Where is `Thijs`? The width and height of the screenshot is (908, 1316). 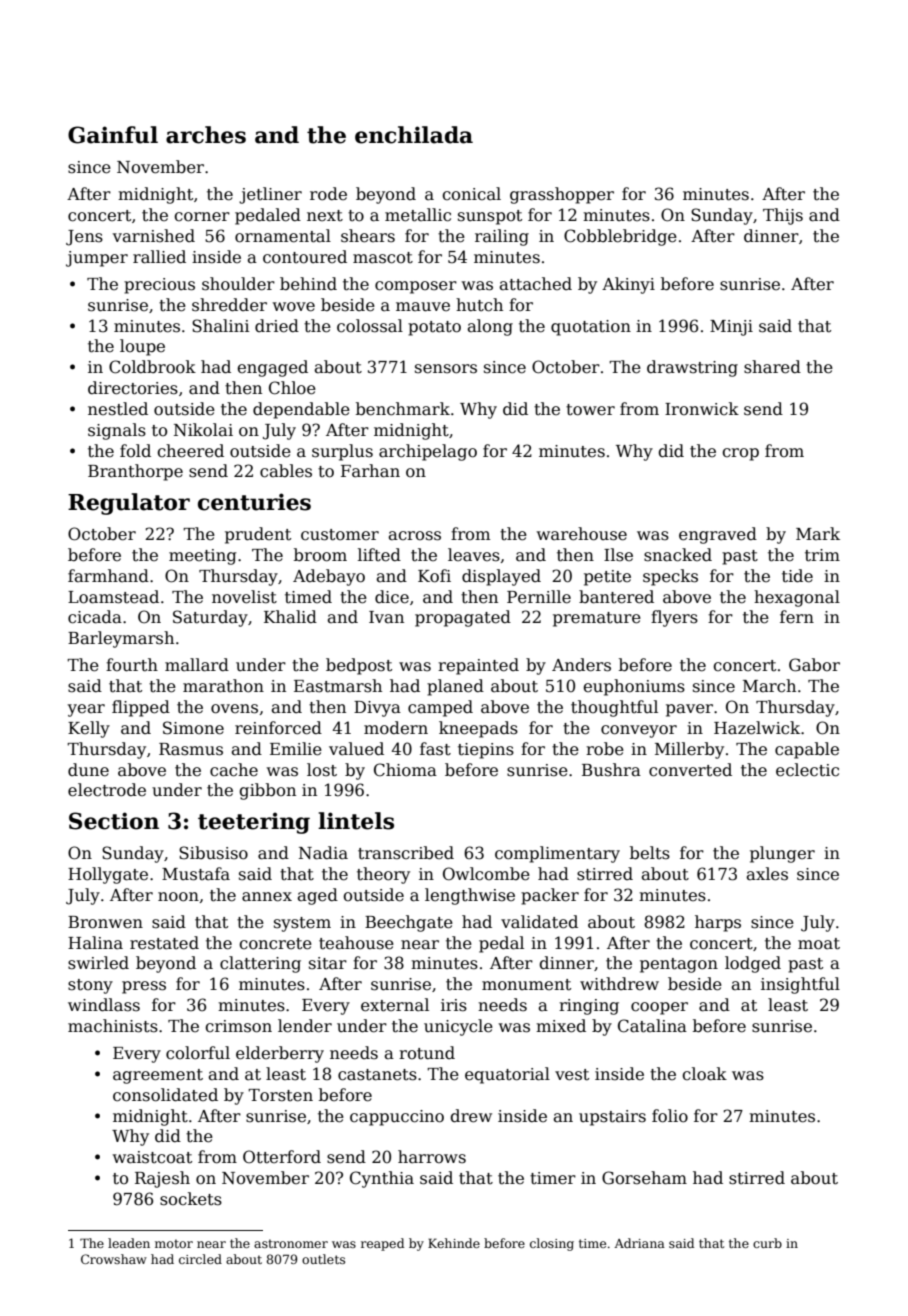
Thijs is located at coordinates (783, 216).
